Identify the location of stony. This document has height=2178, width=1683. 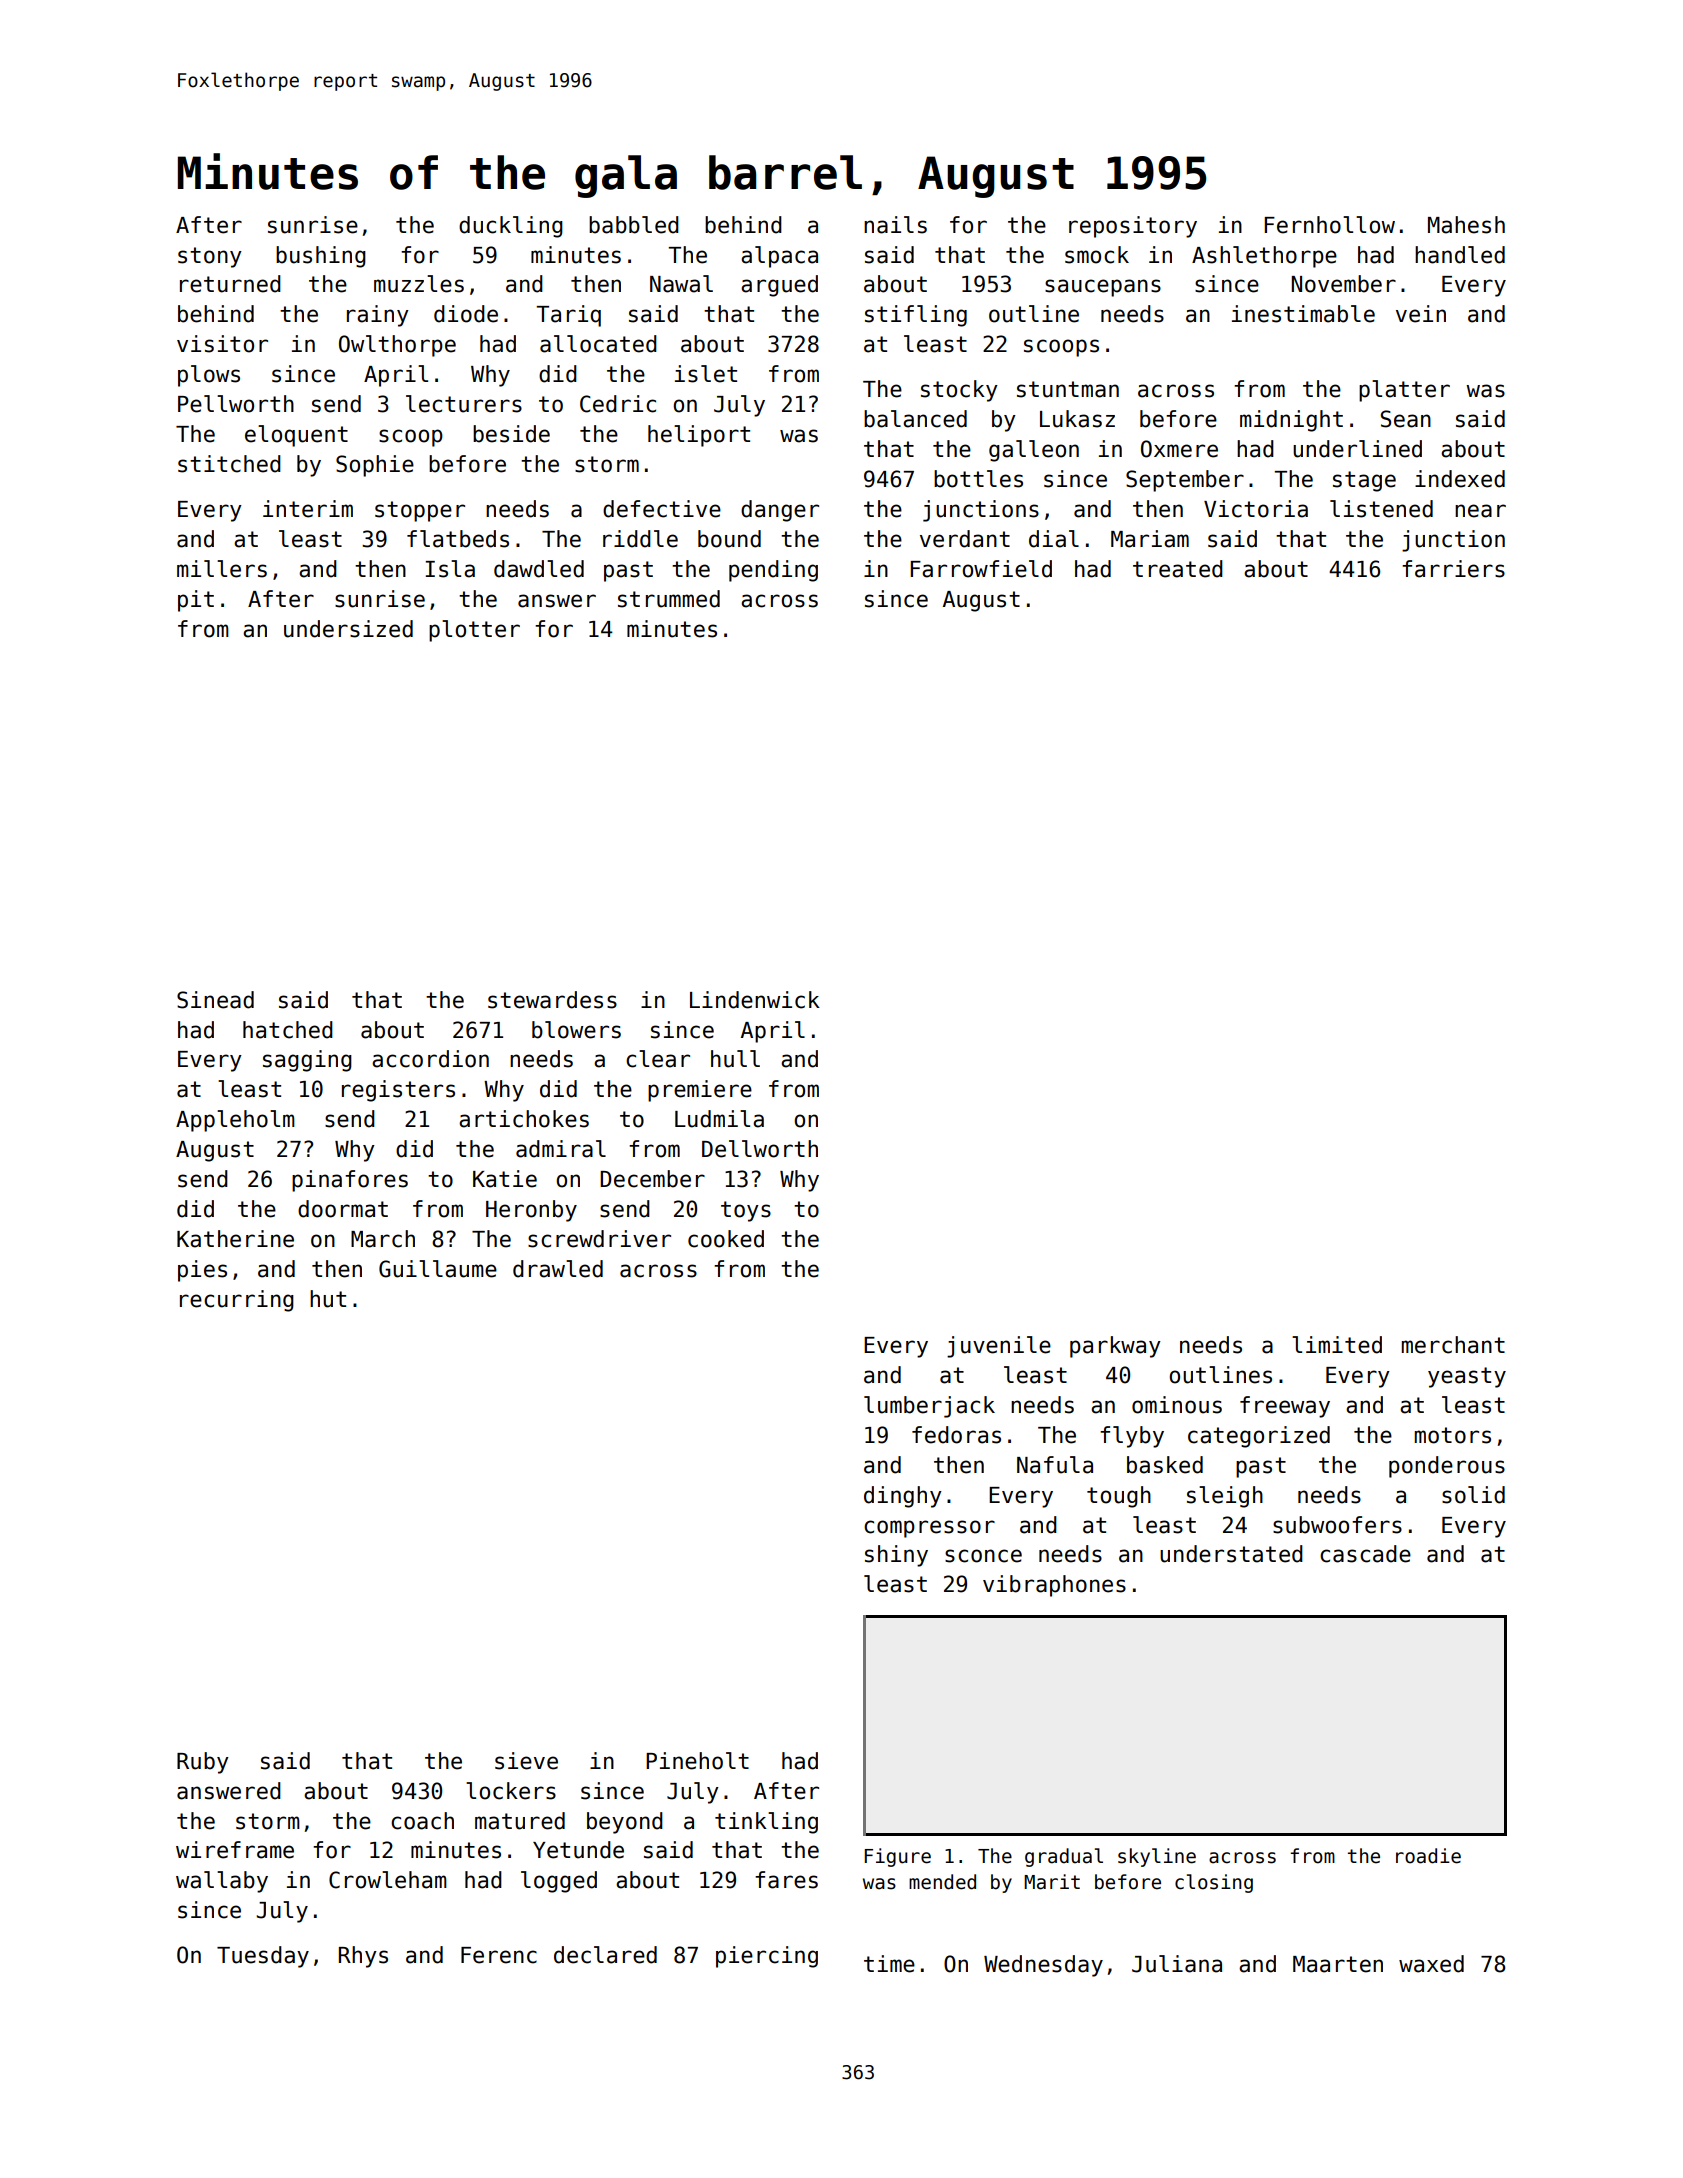
(210, 257).
